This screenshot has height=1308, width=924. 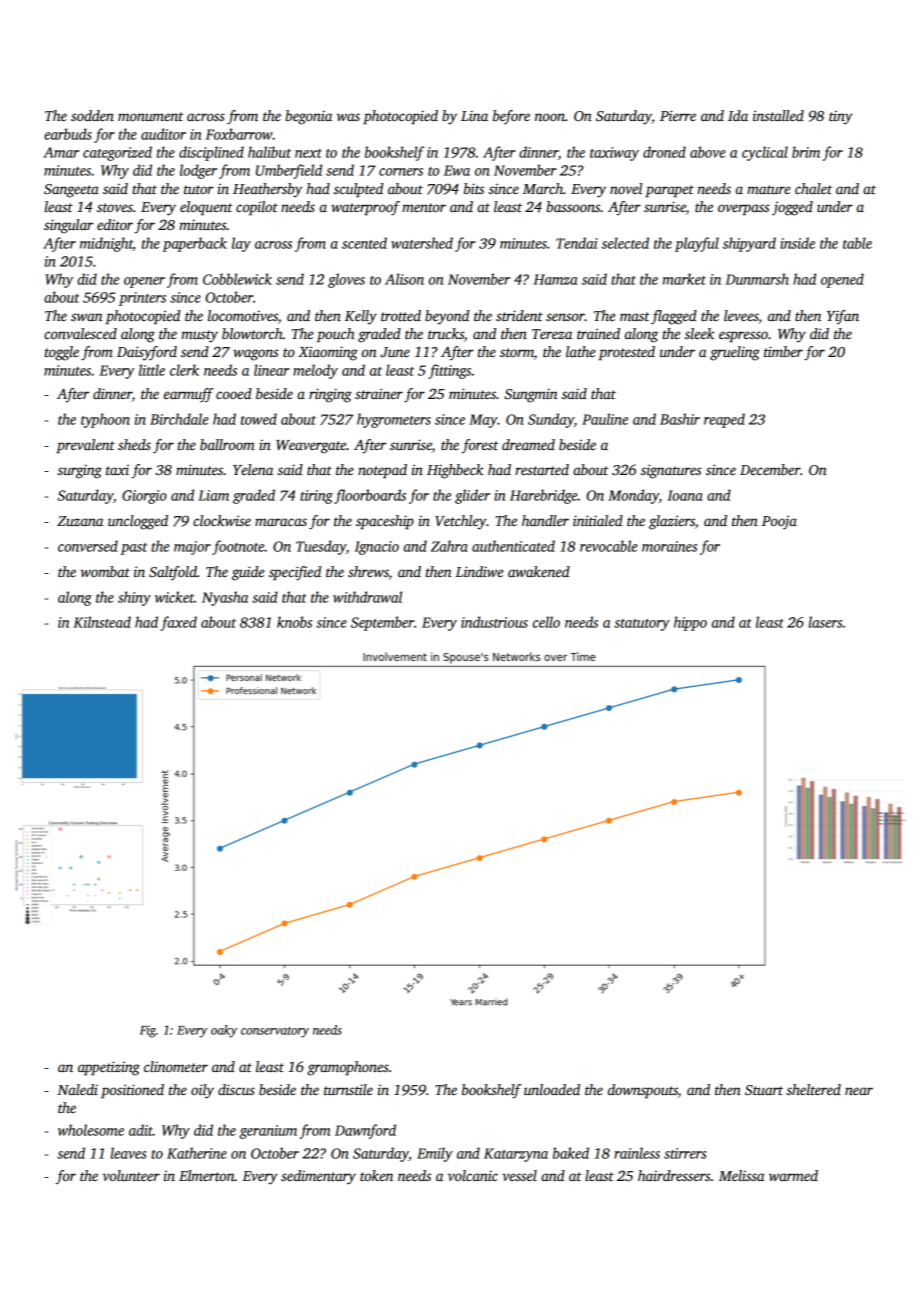 What do you see at coordinates (778, 115) in the screenshot?
I see `installed` at bounding box center [778, 115].
